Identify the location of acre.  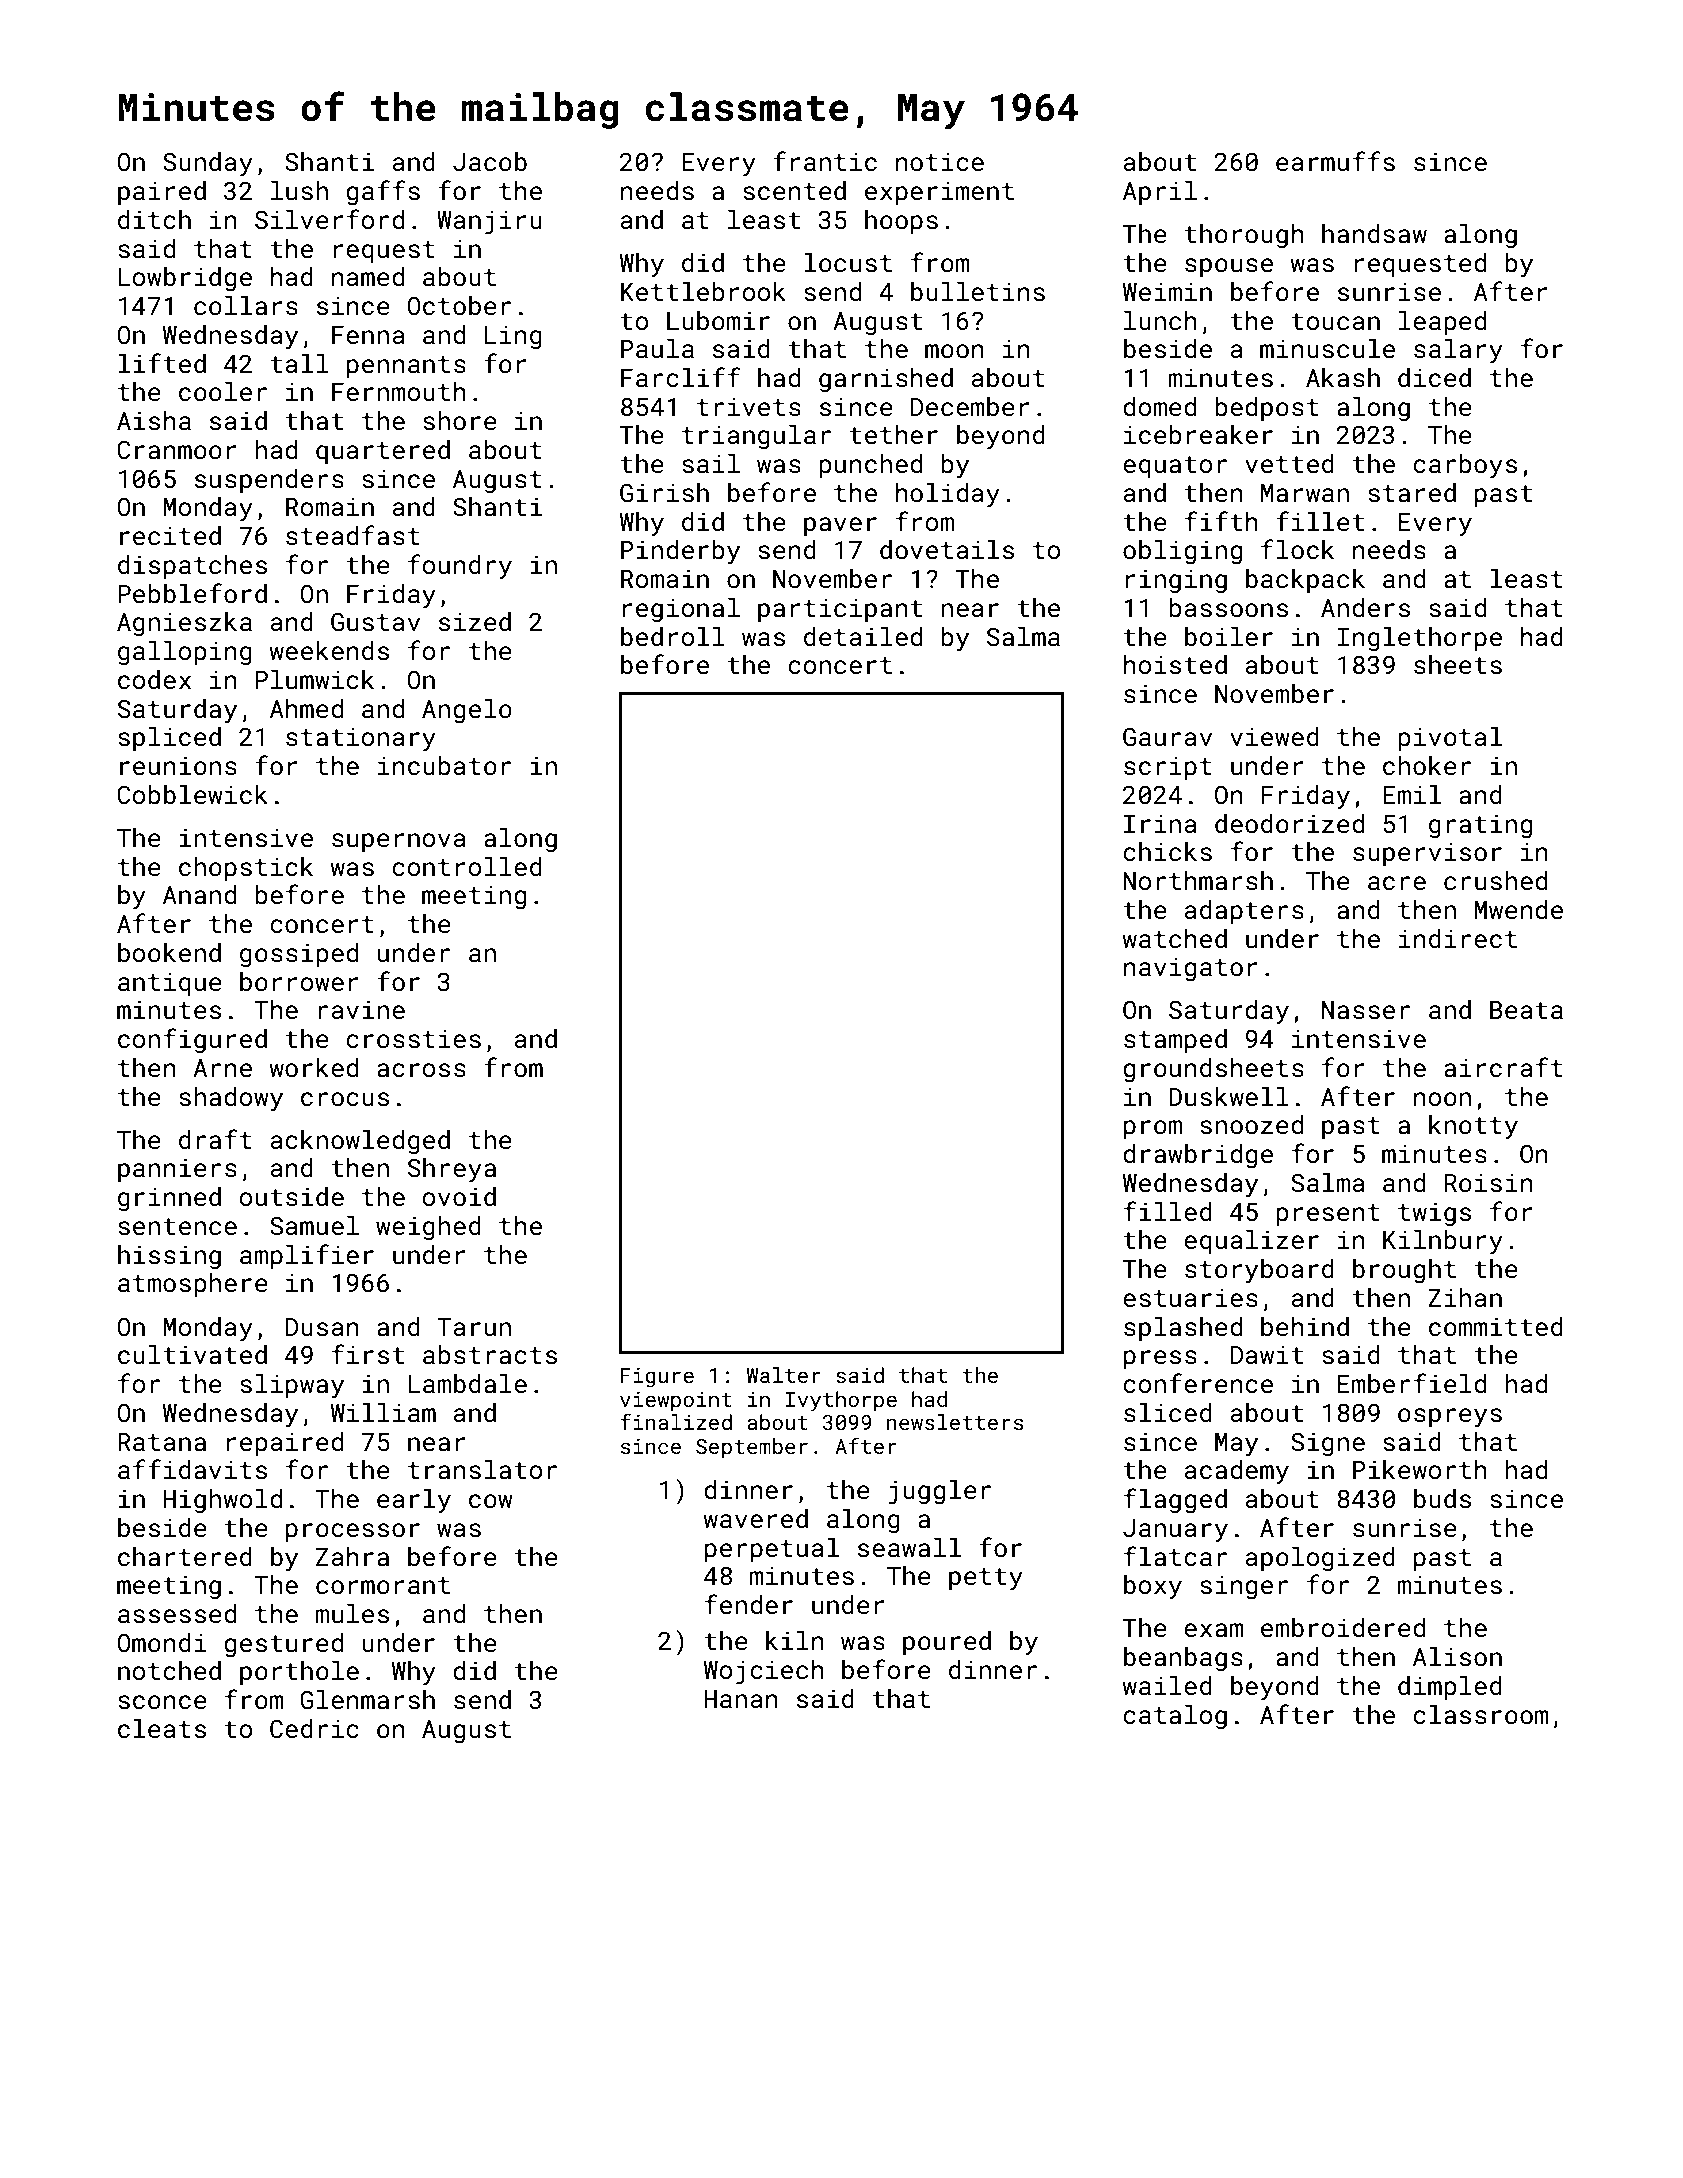
(1397, 883).
